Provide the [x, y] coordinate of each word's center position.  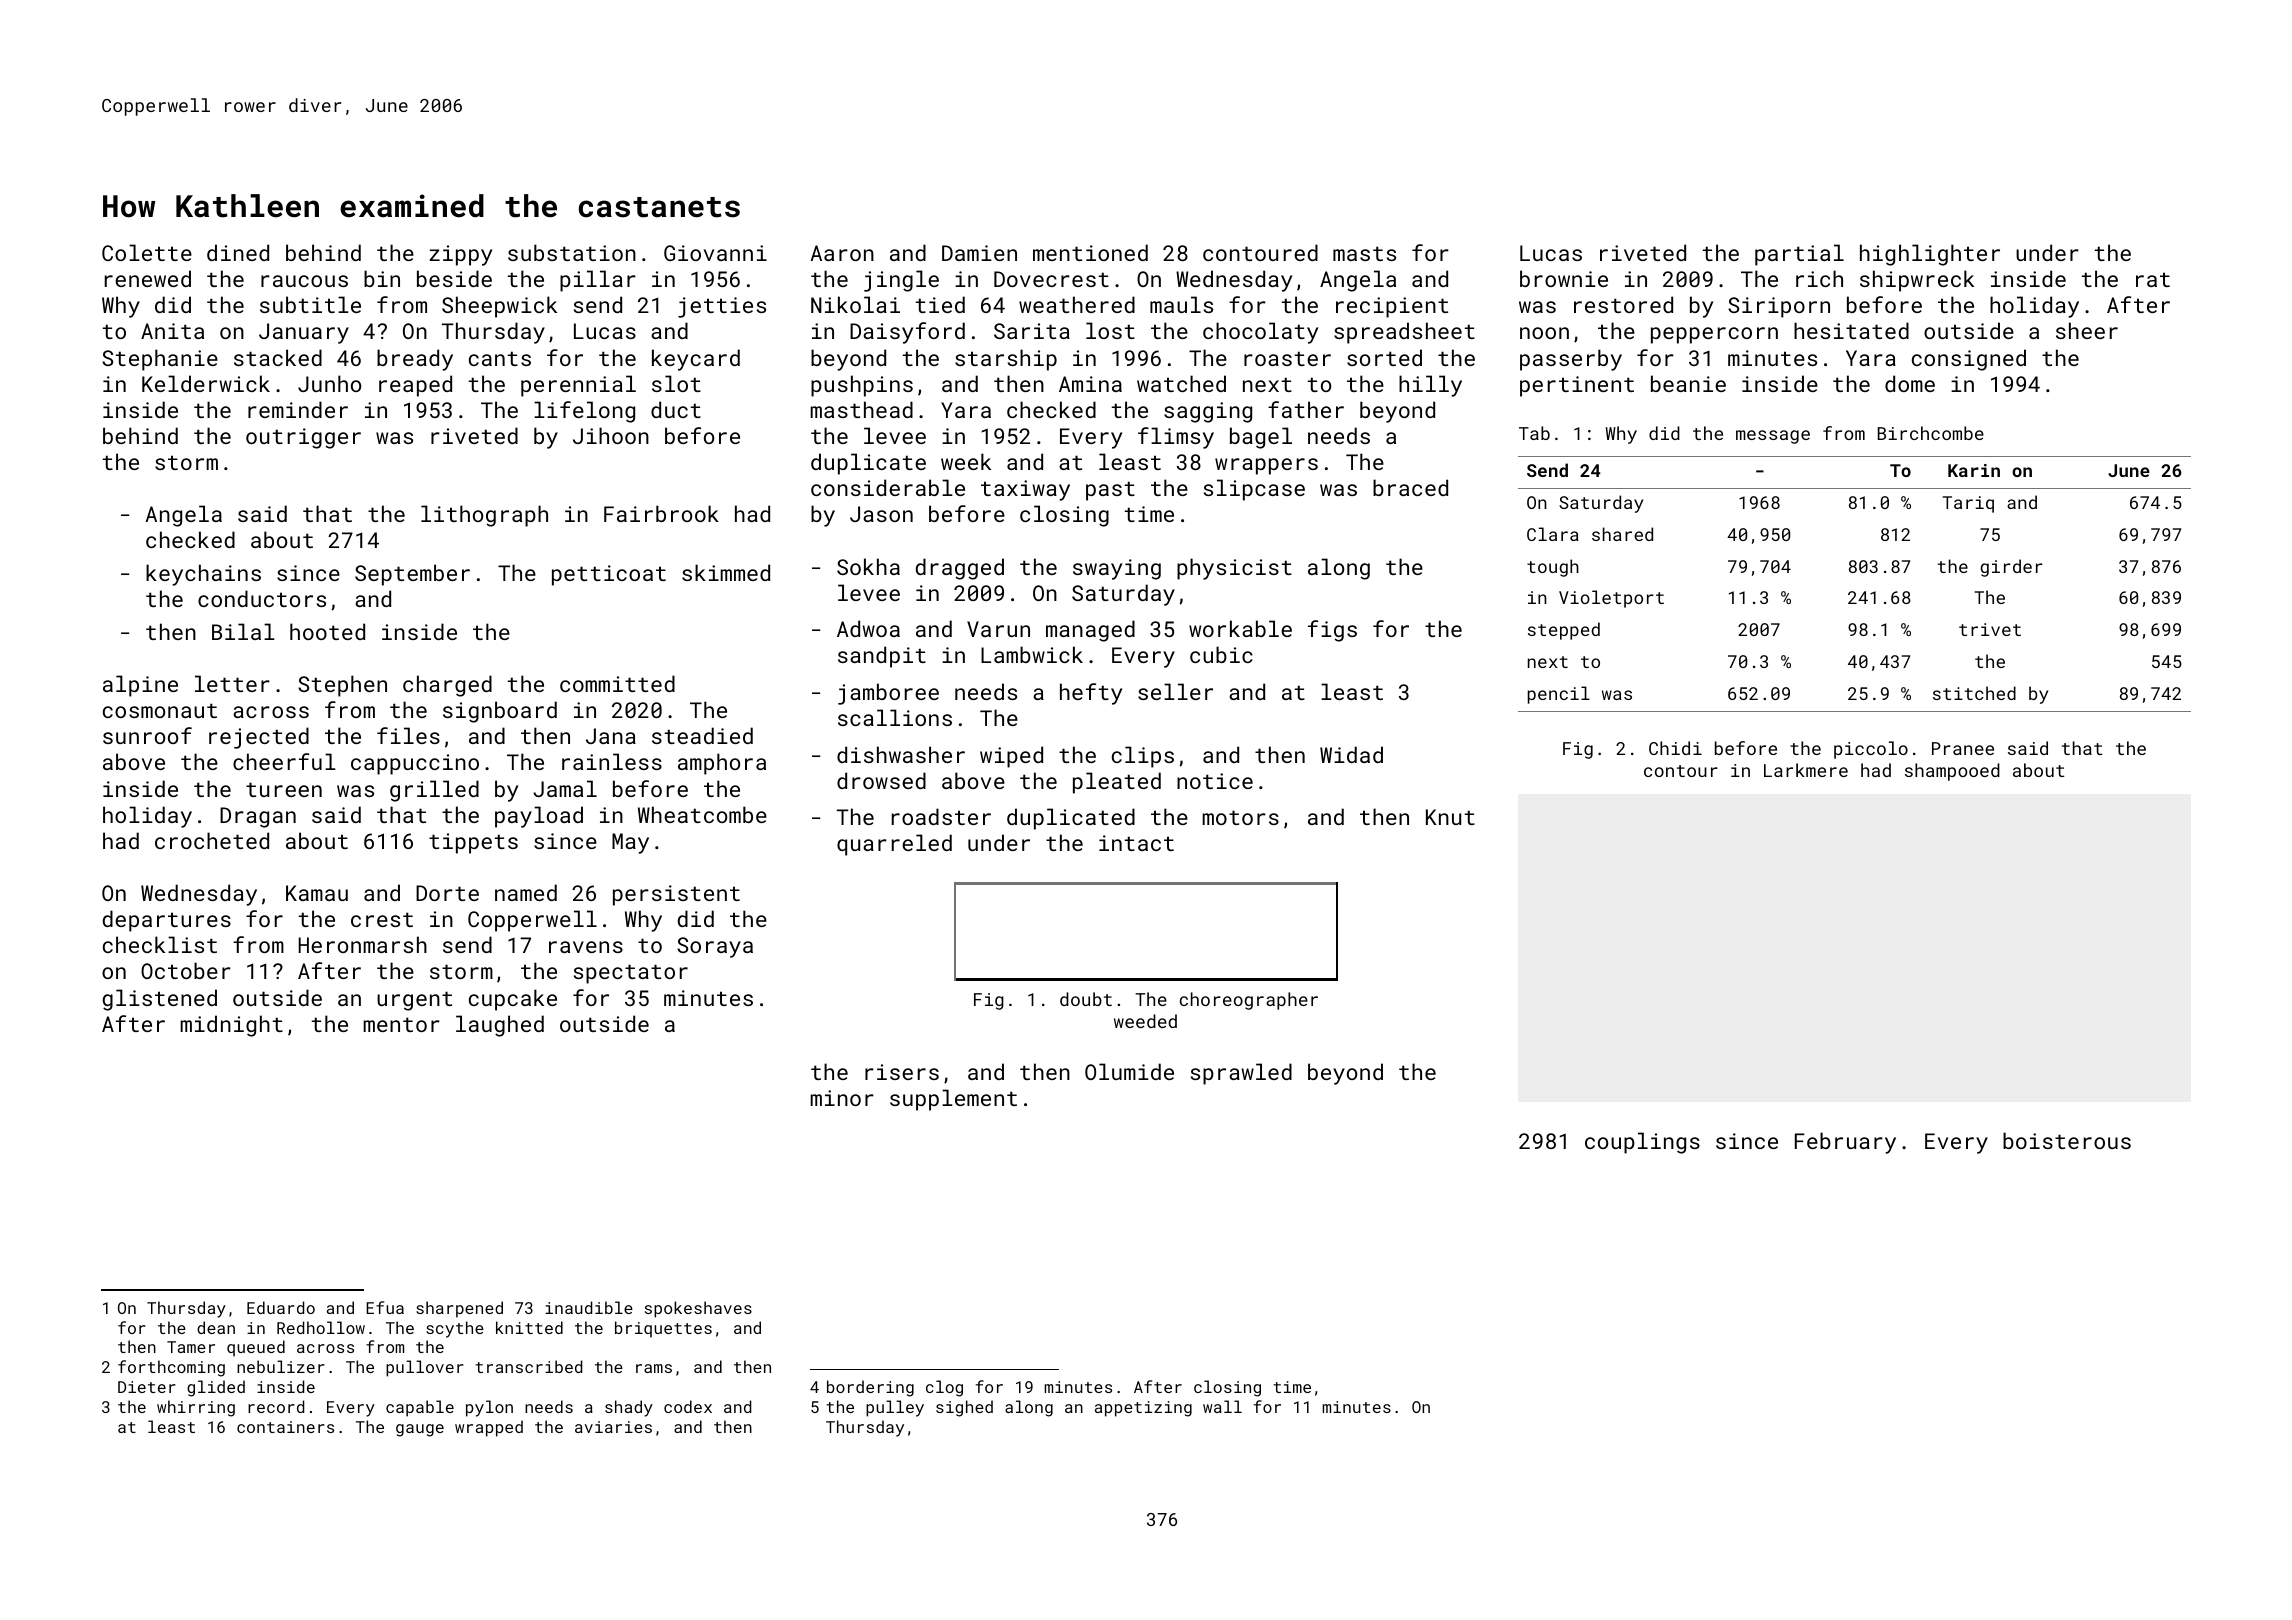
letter [232, 683]
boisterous [2067, 1140]
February [1845, 1143]
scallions [895, 717]
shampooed [1952, 772]
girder [2011, 568]
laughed [500, 1026]
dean [216, 1327]
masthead [861, 409]
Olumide [1129, 1071]
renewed [148, 278]
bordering [870, 1388]
